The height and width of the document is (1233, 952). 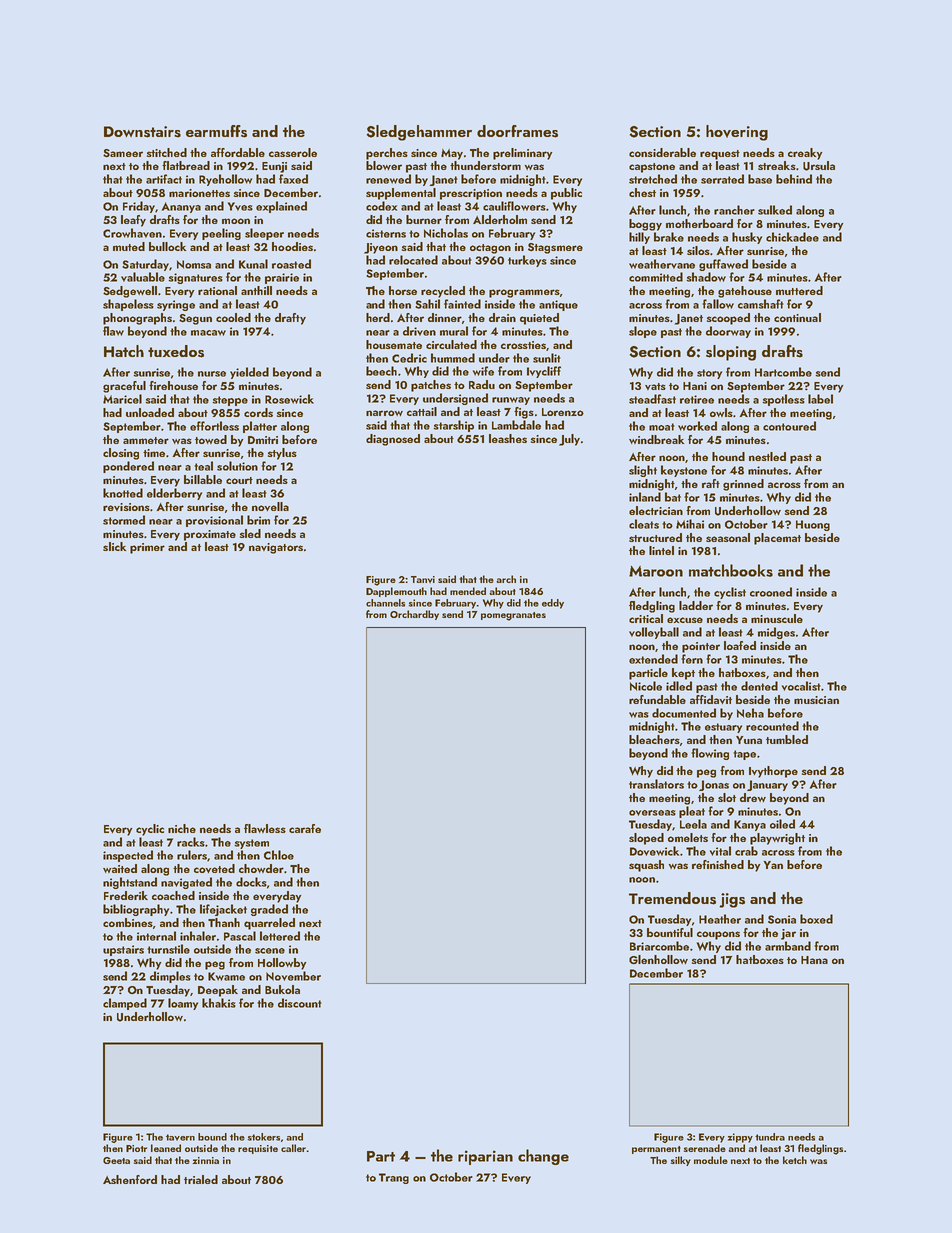 What do you see at coordinates (788, 946) in the document?
I see `armband` at bounding box center [788, 946].
